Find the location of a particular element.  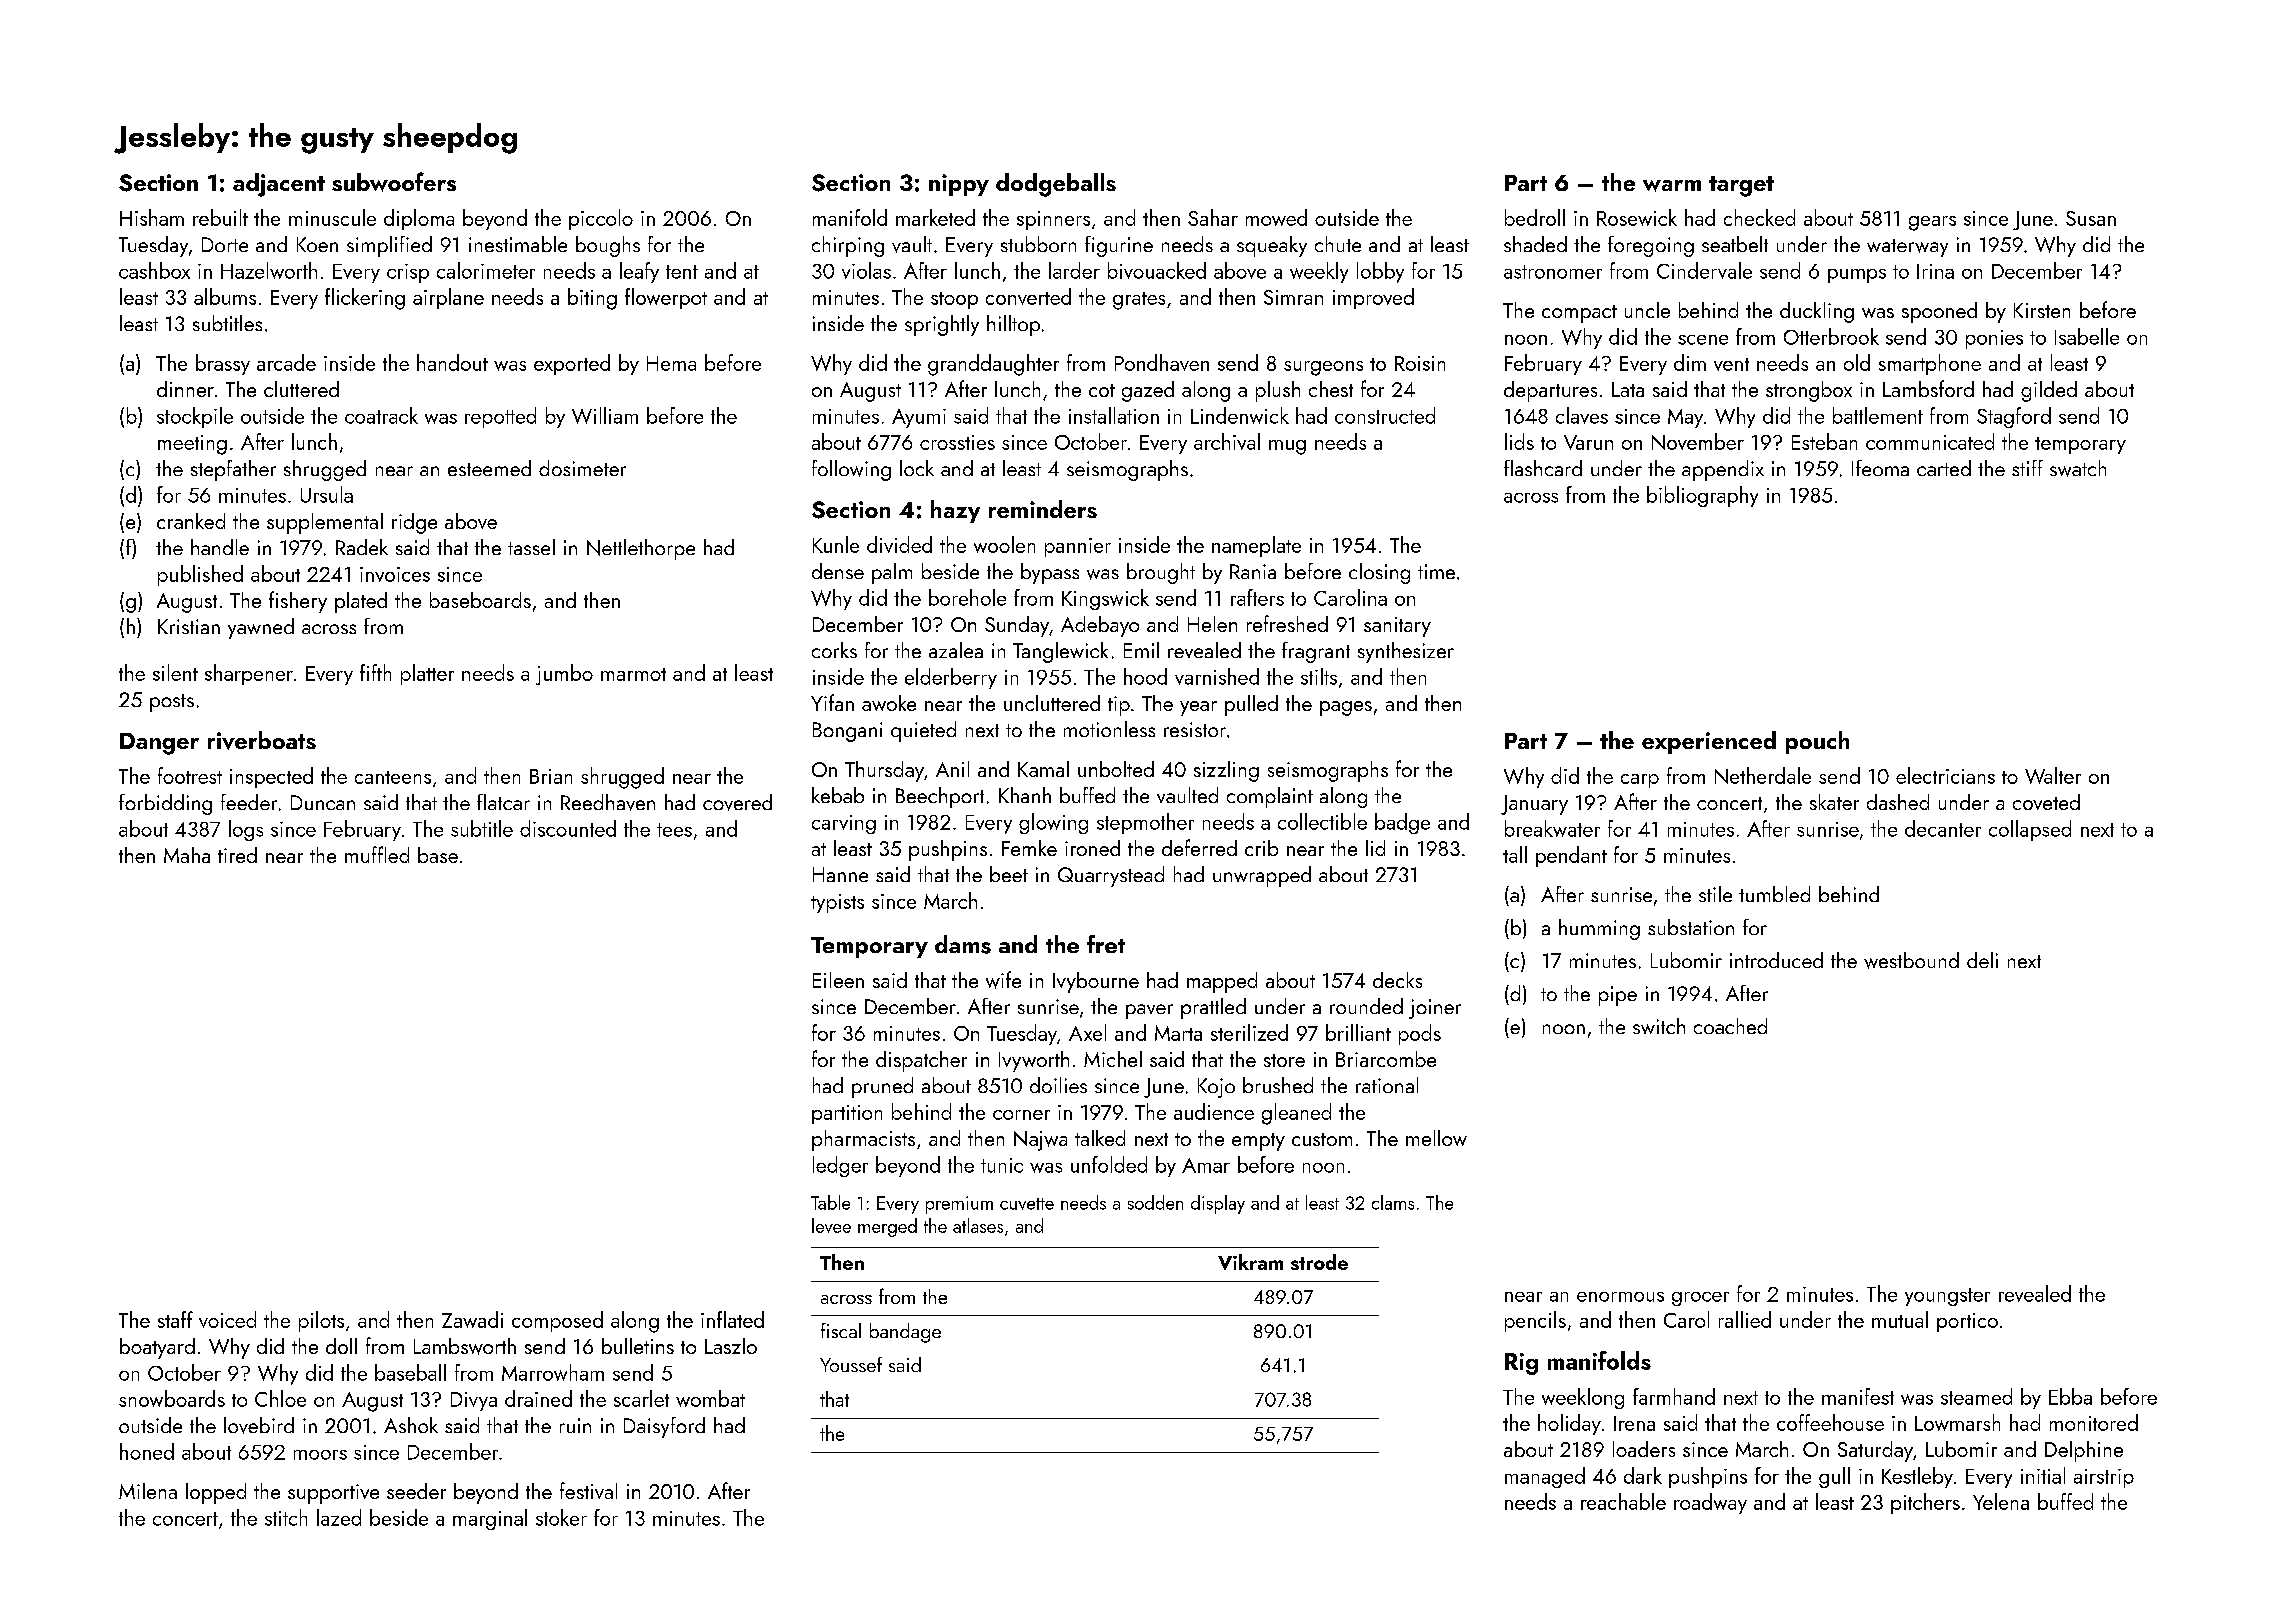

coached is located at coordinates (1730, 1026).
